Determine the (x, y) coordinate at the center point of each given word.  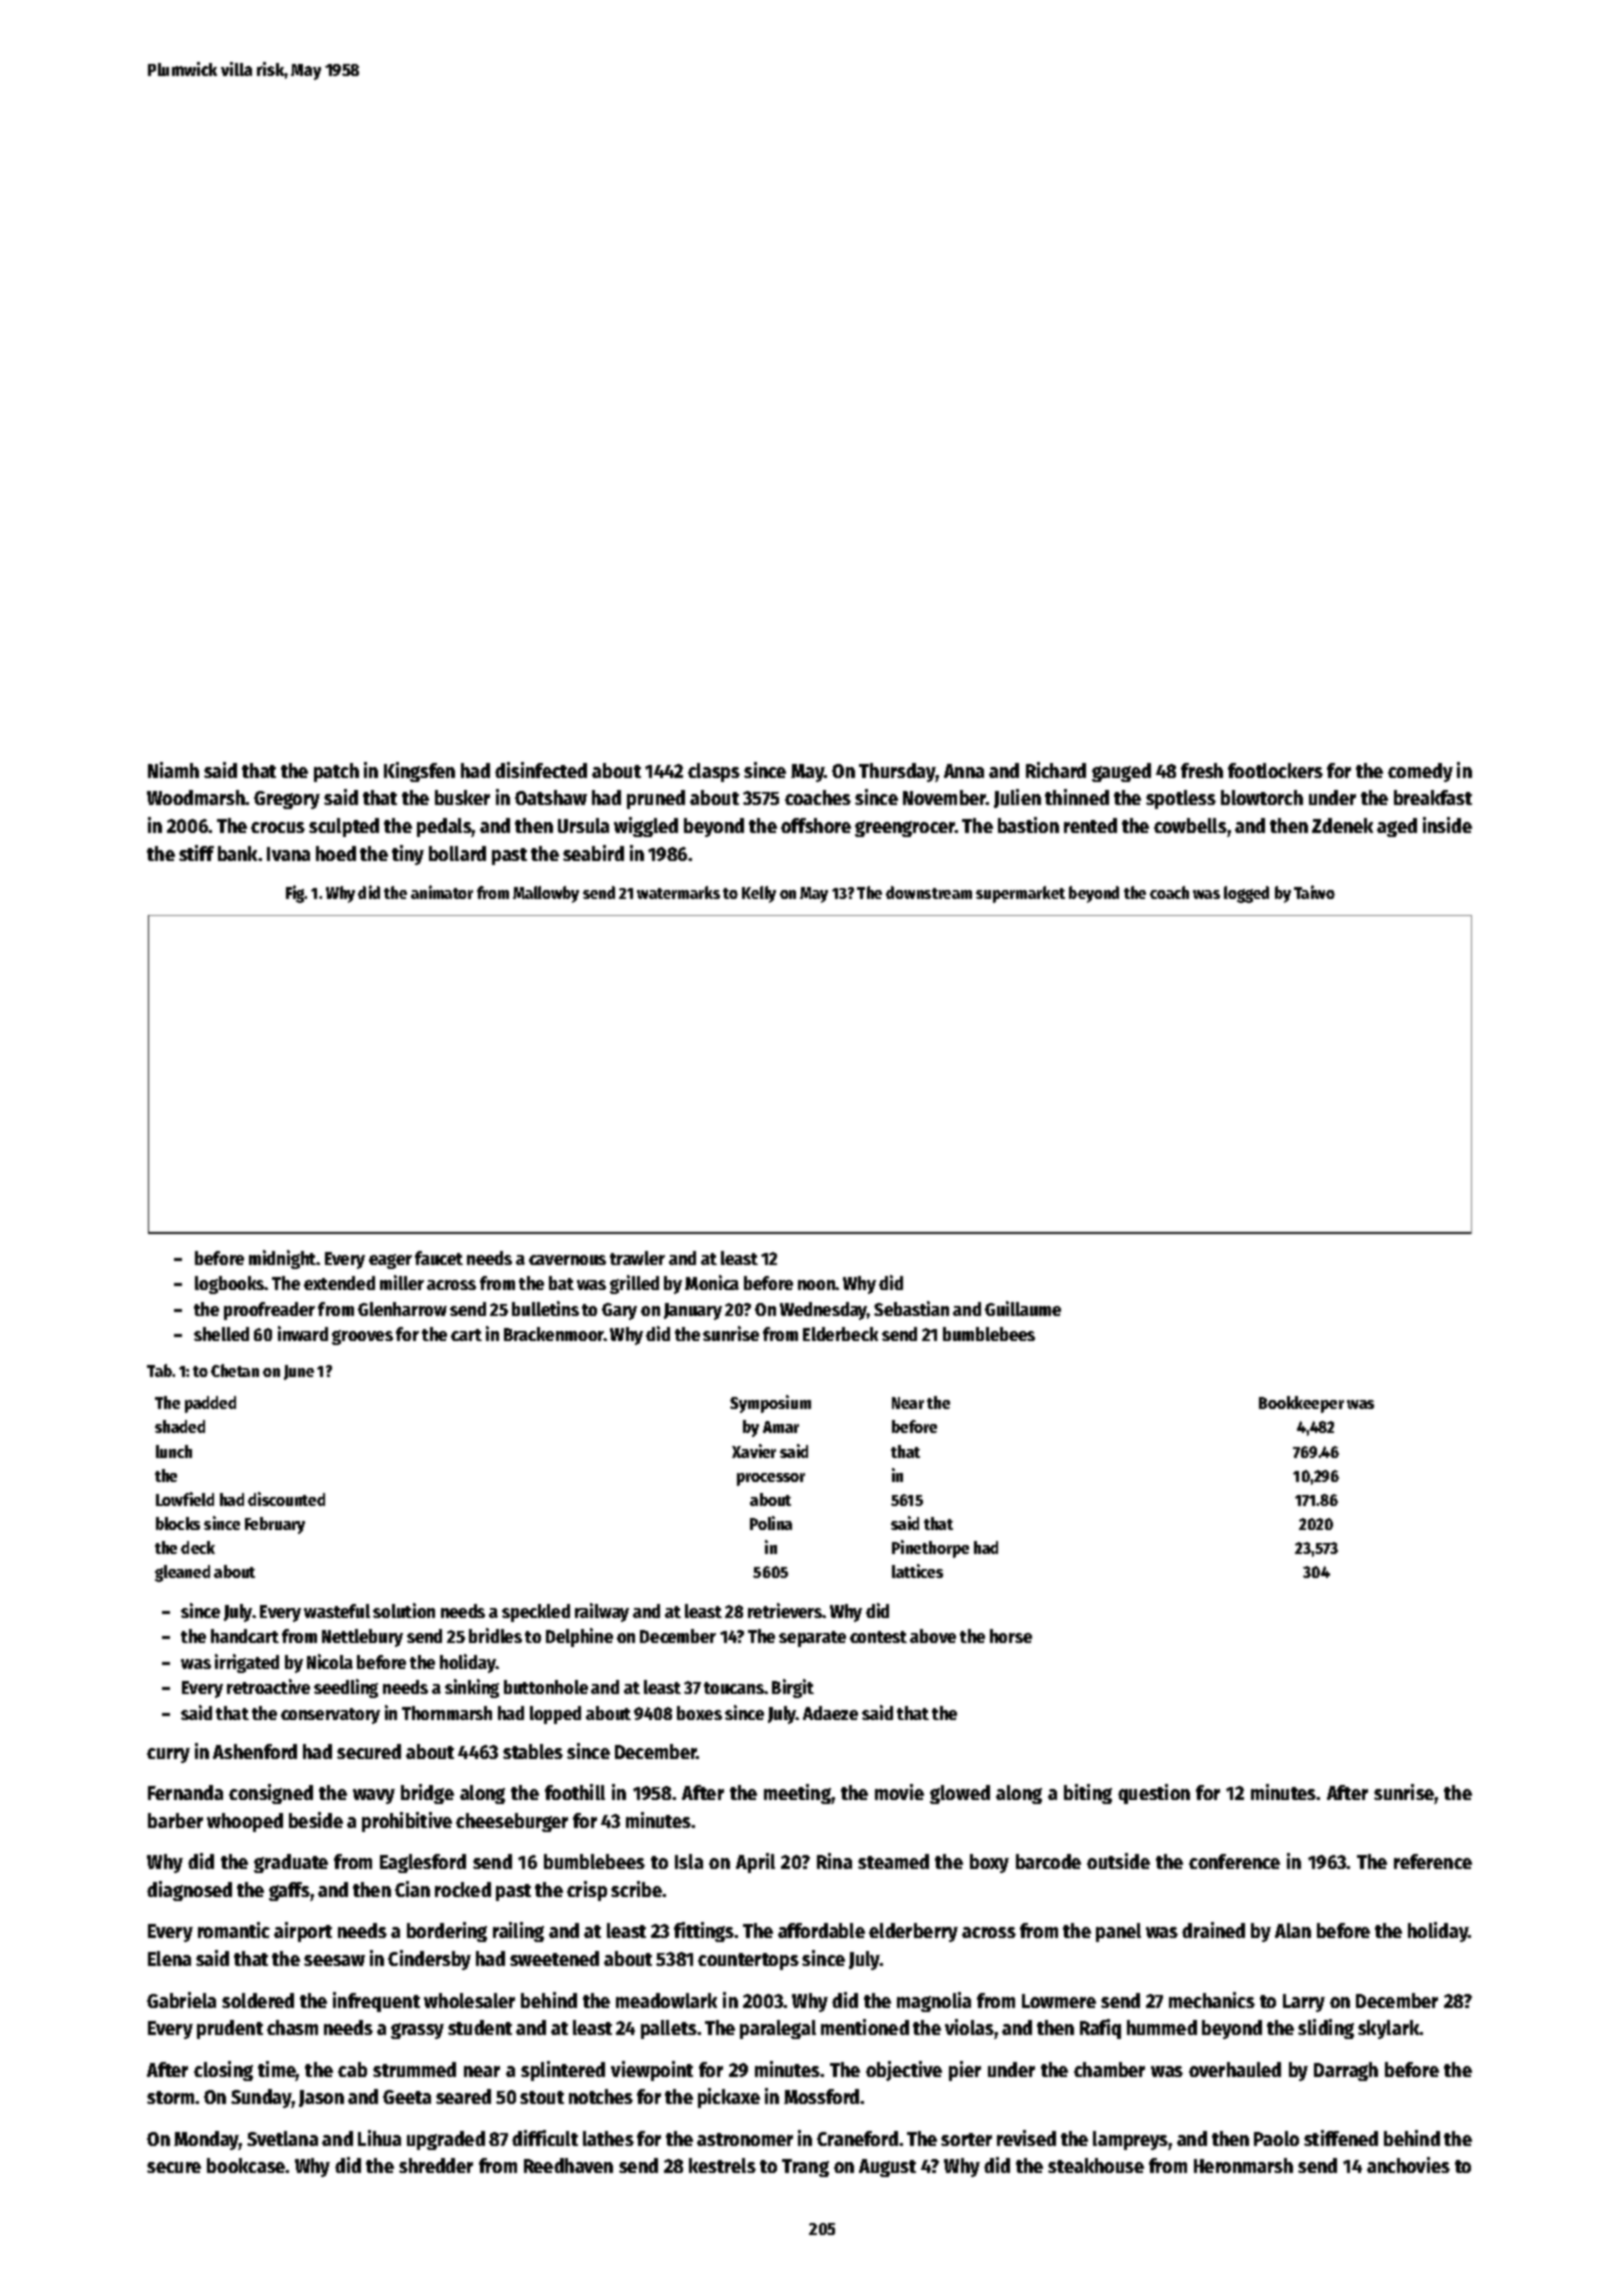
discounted (286, 1499)
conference (1234, 1861)
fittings (704, 1932)
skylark (1389, 2029)
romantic (234, 1930)
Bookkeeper (1301, 1404)
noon (817, 1285)
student (480, 2027)
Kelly (759, 894)
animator (442, 892)
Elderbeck (840, 1334)
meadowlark (666, 2000)
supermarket (1020, 894)
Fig (295, 894)
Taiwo (1314, 892)
